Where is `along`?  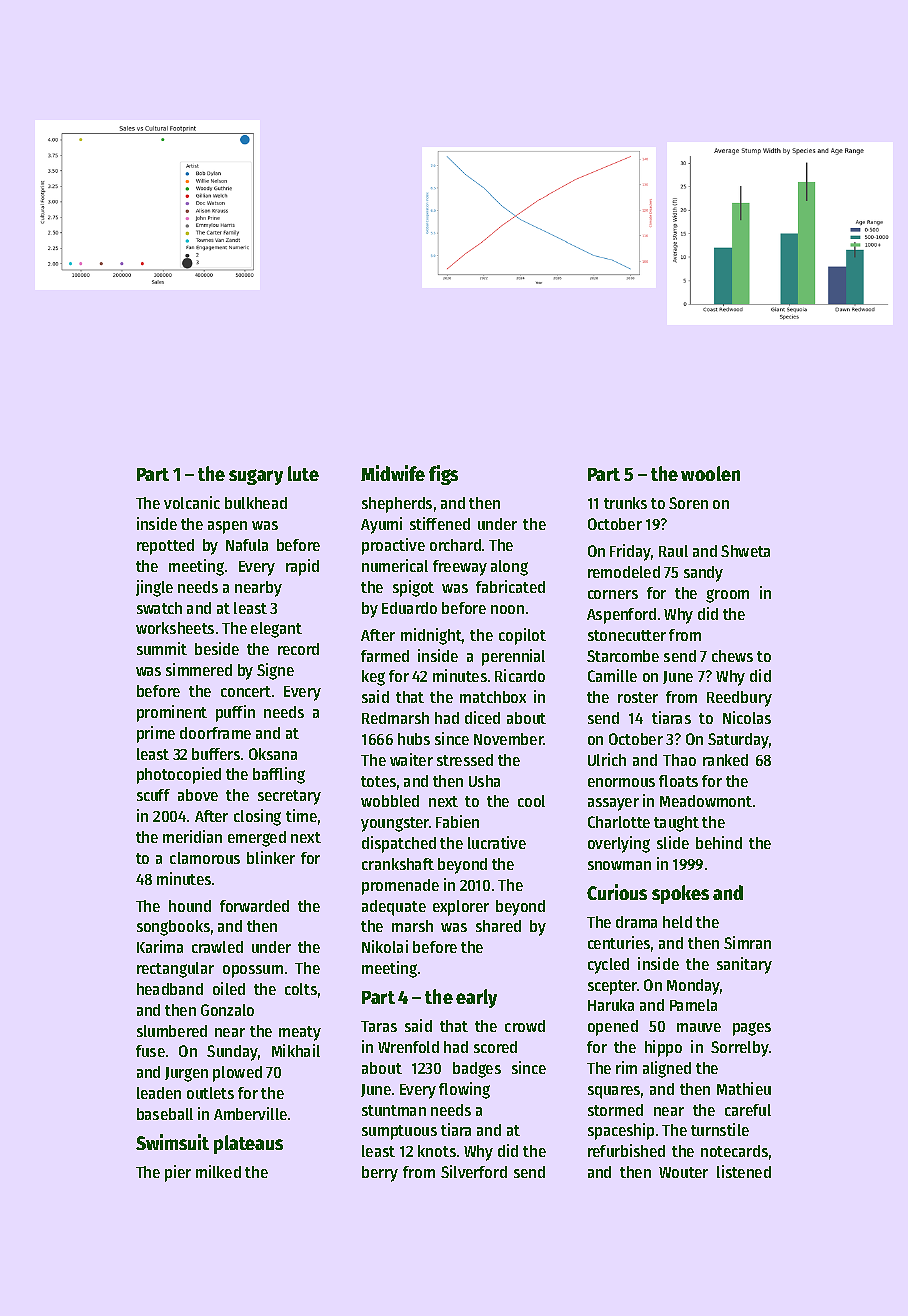 along is located at coordinates (509, 568).
